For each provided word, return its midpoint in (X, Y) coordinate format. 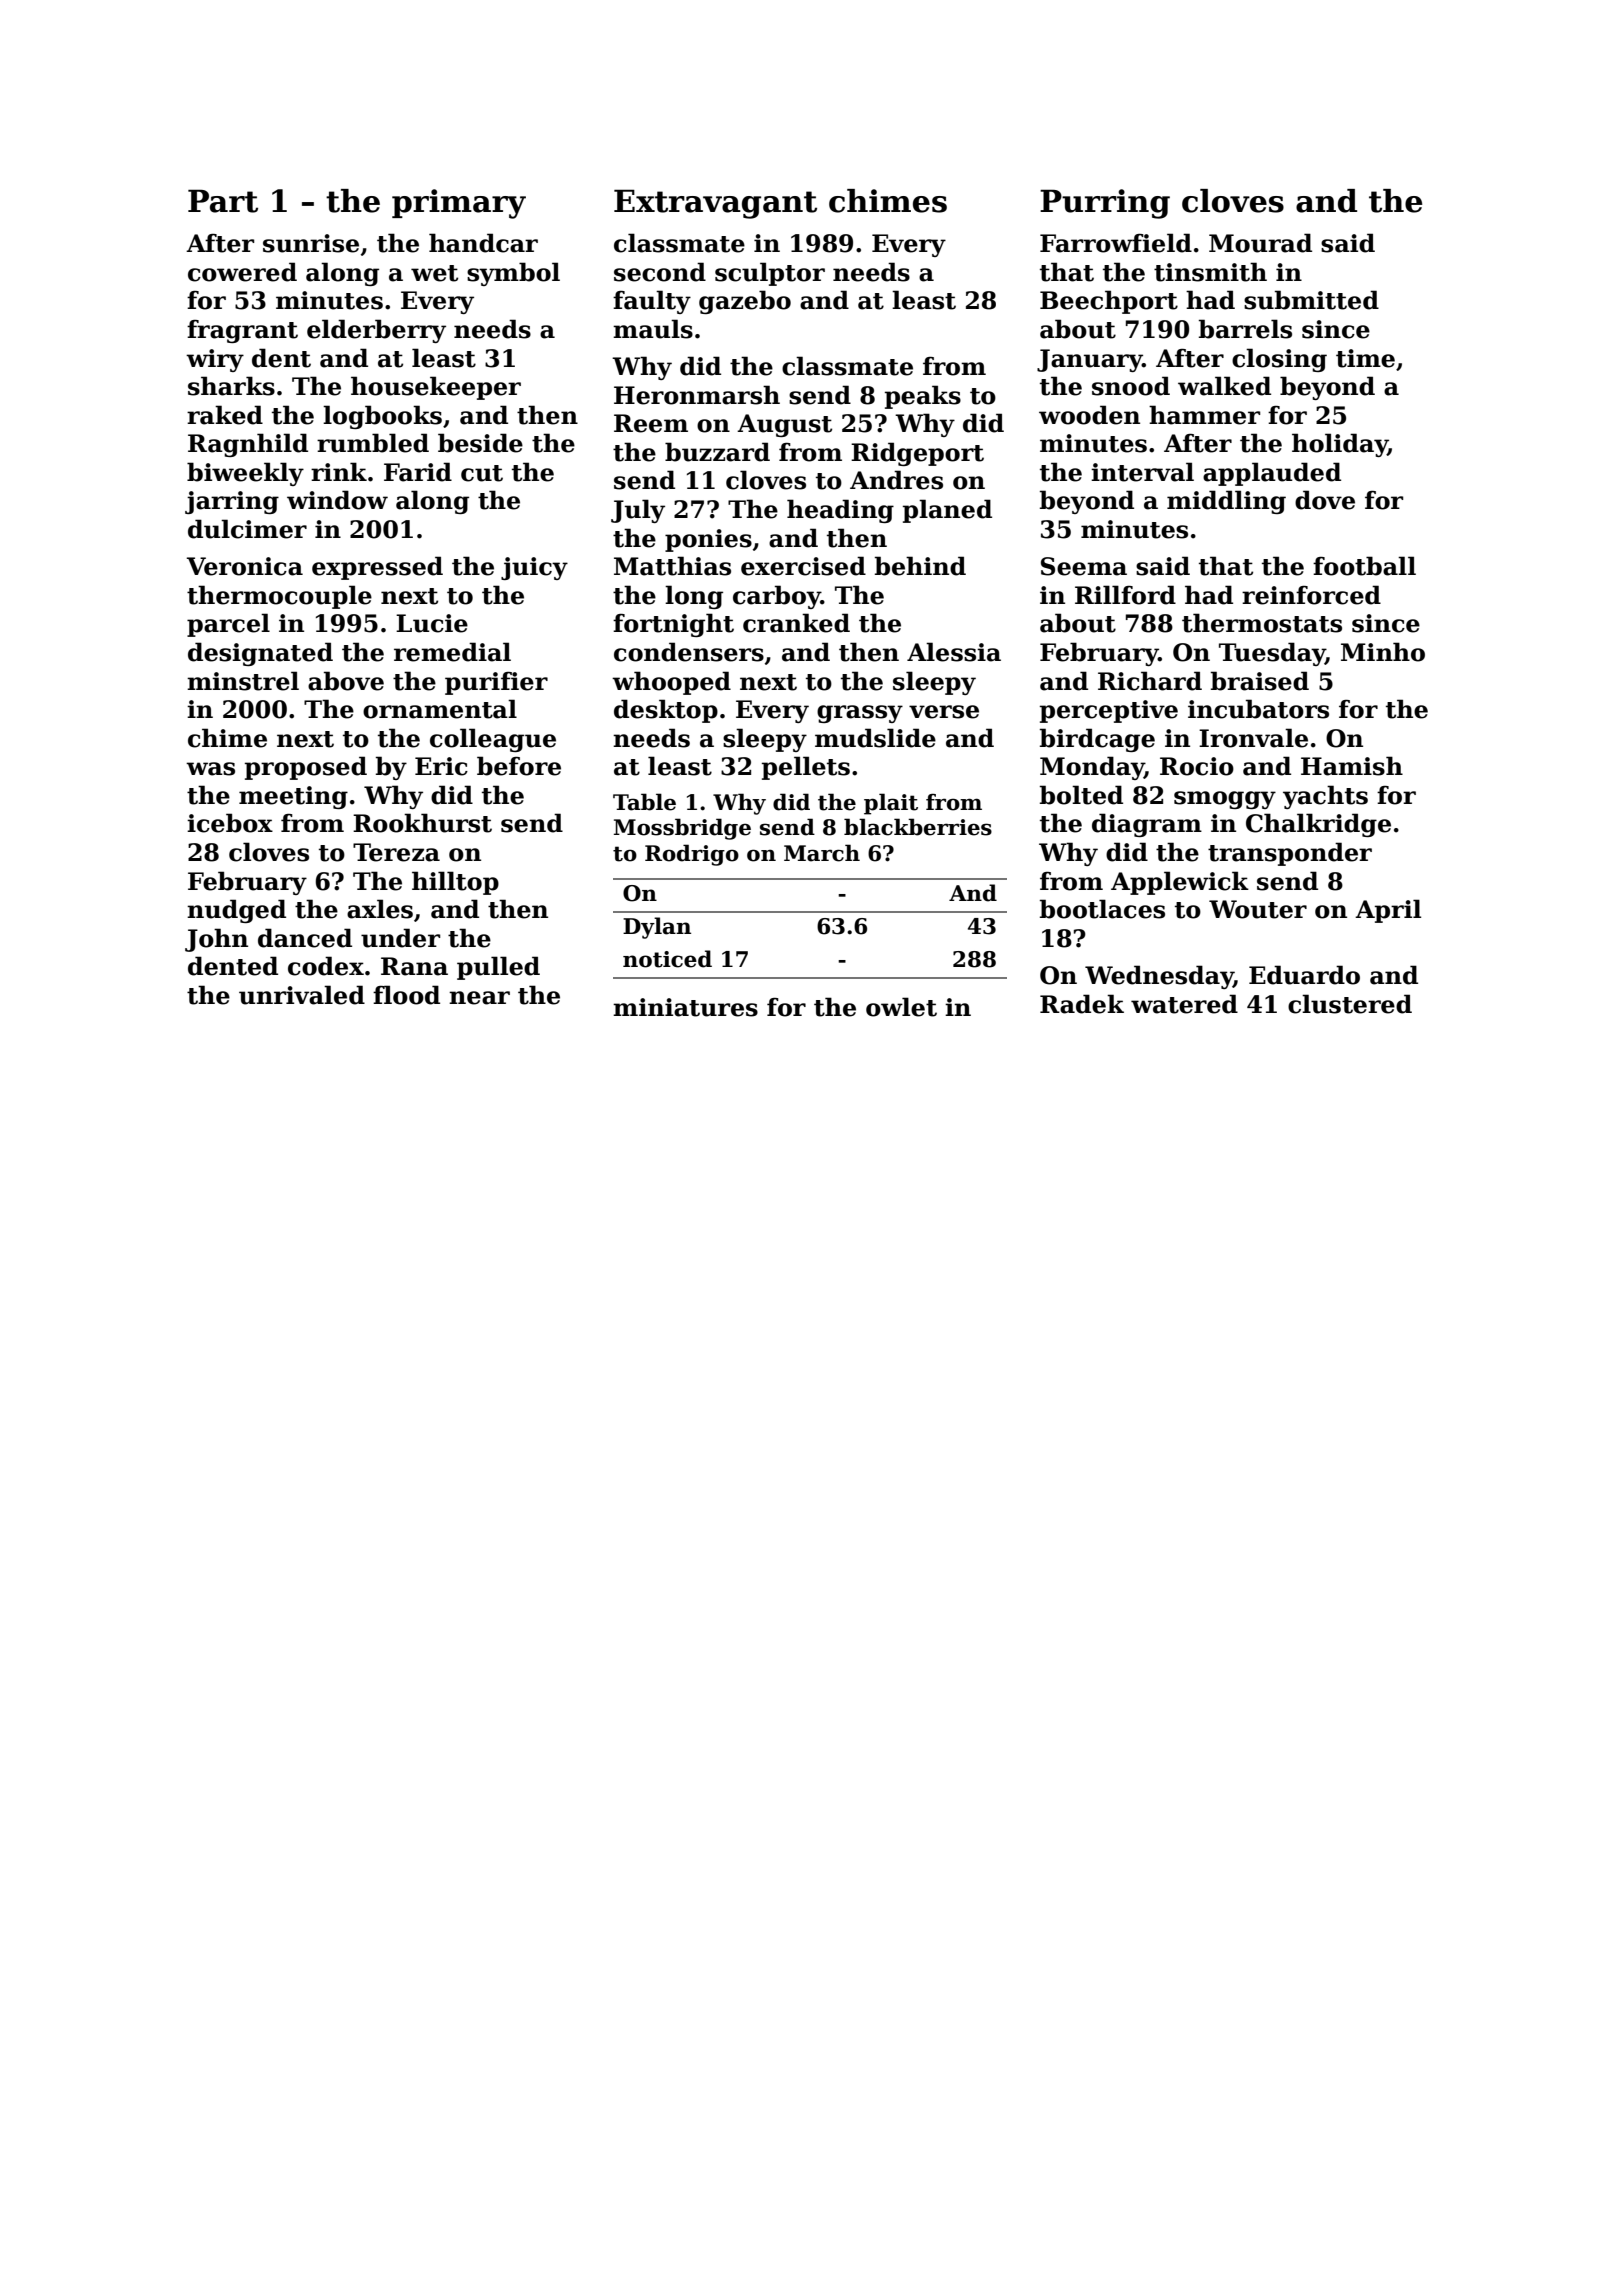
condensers (689, 652)
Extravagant (715, 204)
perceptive (1109, 711)
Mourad (1260, 243)
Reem (651, 423)
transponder (1290, 854)
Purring (1105, 204)
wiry (215, 360)
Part (223, 201)
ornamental (440, 709)
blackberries (918, 827)
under (400, 938)
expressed (377, 568)
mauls (653, 329)
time (1365, 358)
